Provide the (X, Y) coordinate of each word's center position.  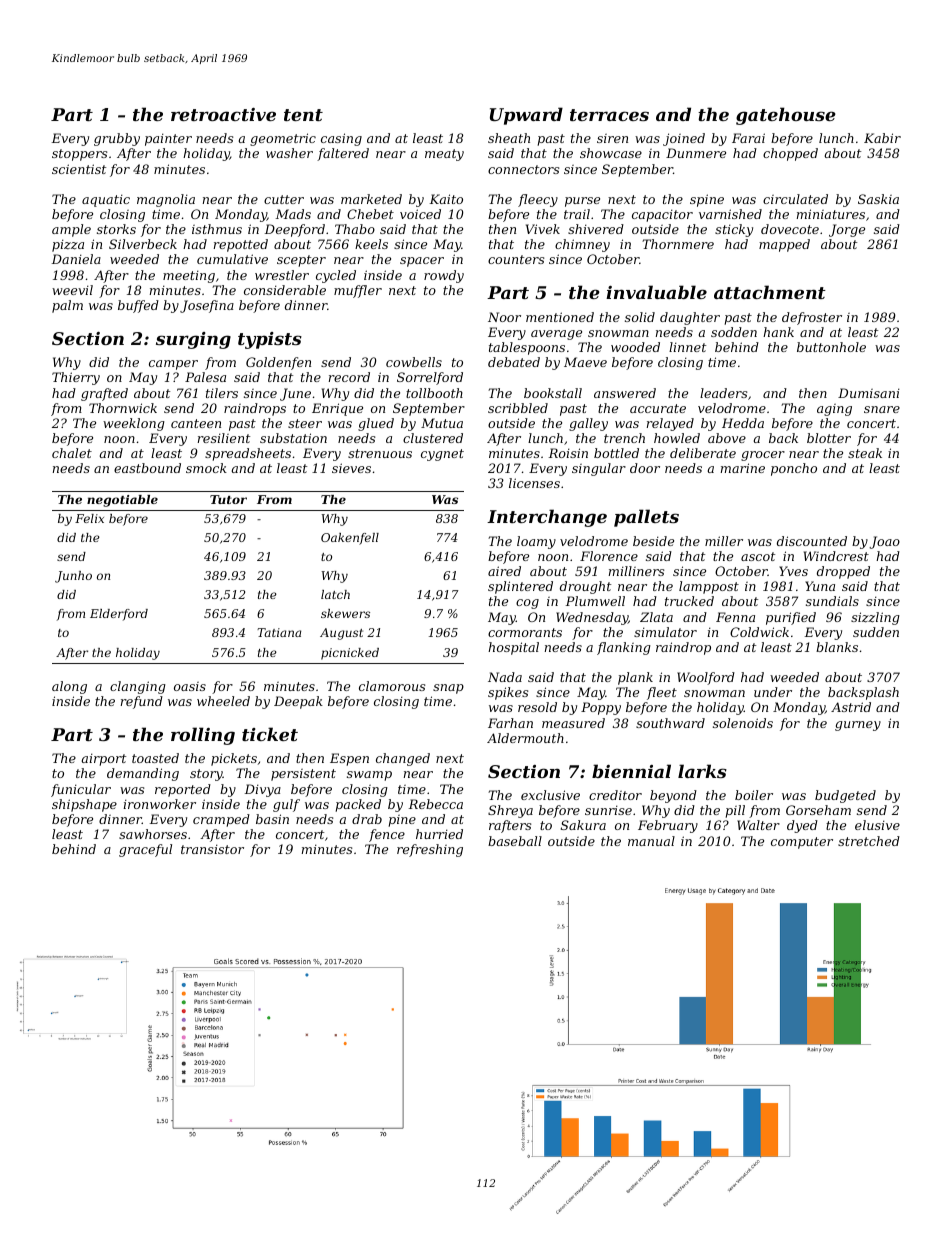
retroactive (223, 114)
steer (305, 423)
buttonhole (831, 347)
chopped (790, 154)
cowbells (414, 362)
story (206, 775)
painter (168, 139)
